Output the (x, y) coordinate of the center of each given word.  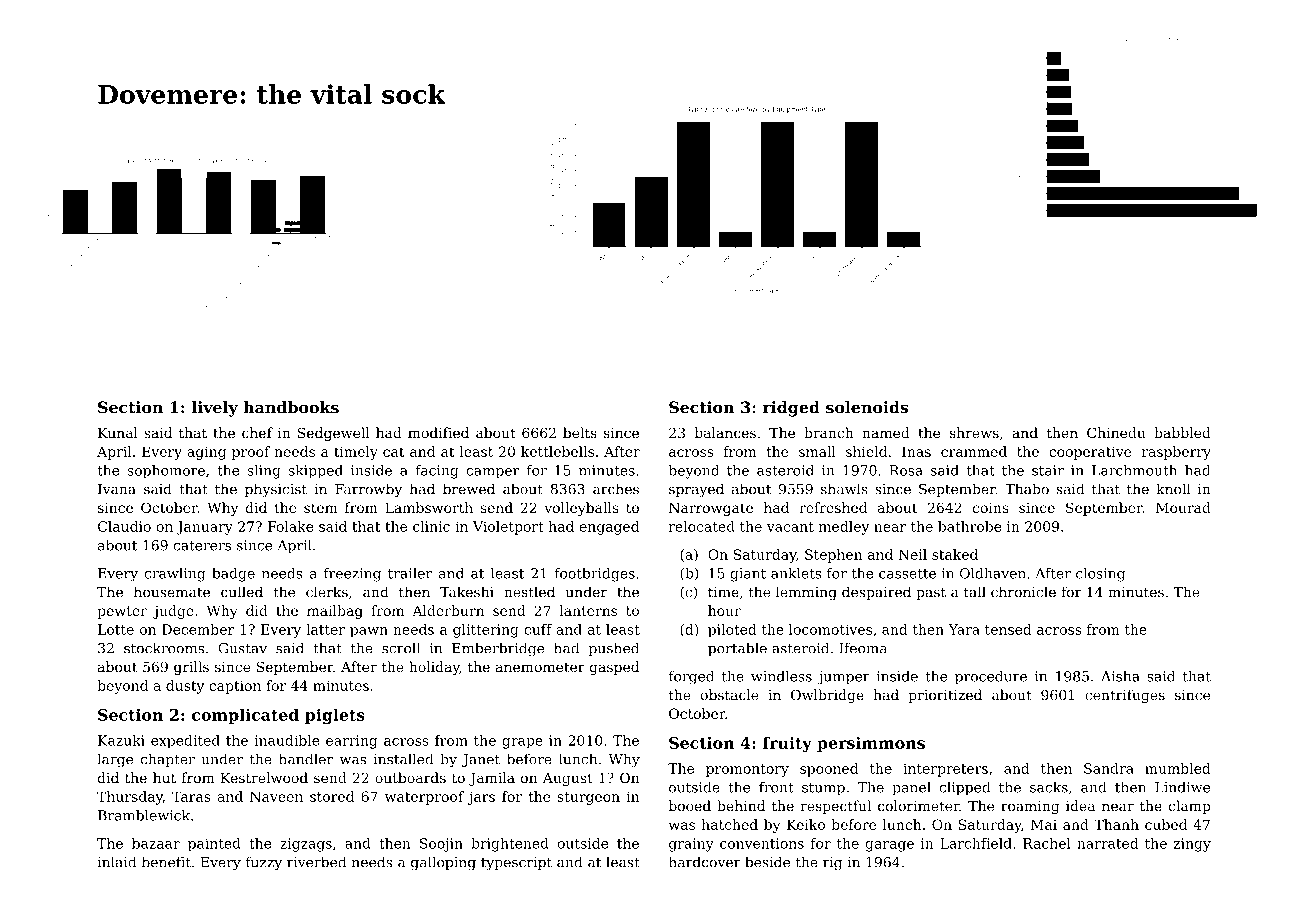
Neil (912, 554)
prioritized (945, 696)
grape (522, 743)
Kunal (118, 432)
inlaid (116, 862)
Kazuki (121, 740)
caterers (202, 546)
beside (767, 862)
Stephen (833, 556)
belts (580, 432)
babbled (1182, 432)
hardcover (705, 862)
